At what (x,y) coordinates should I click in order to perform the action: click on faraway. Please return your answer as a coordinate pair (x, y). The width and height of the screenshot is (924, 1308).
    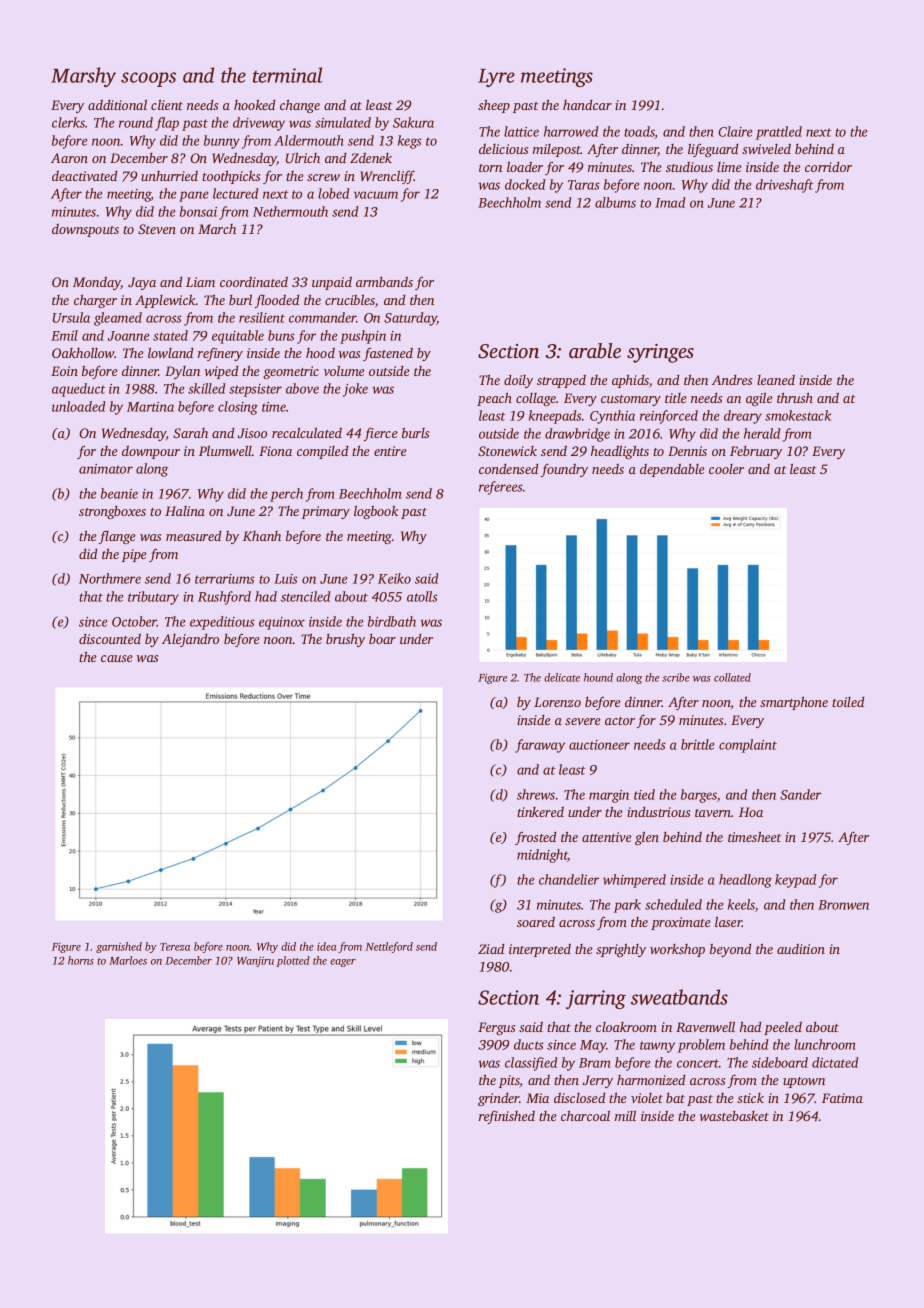
    Looking at the image, I should click on (540, 746).
